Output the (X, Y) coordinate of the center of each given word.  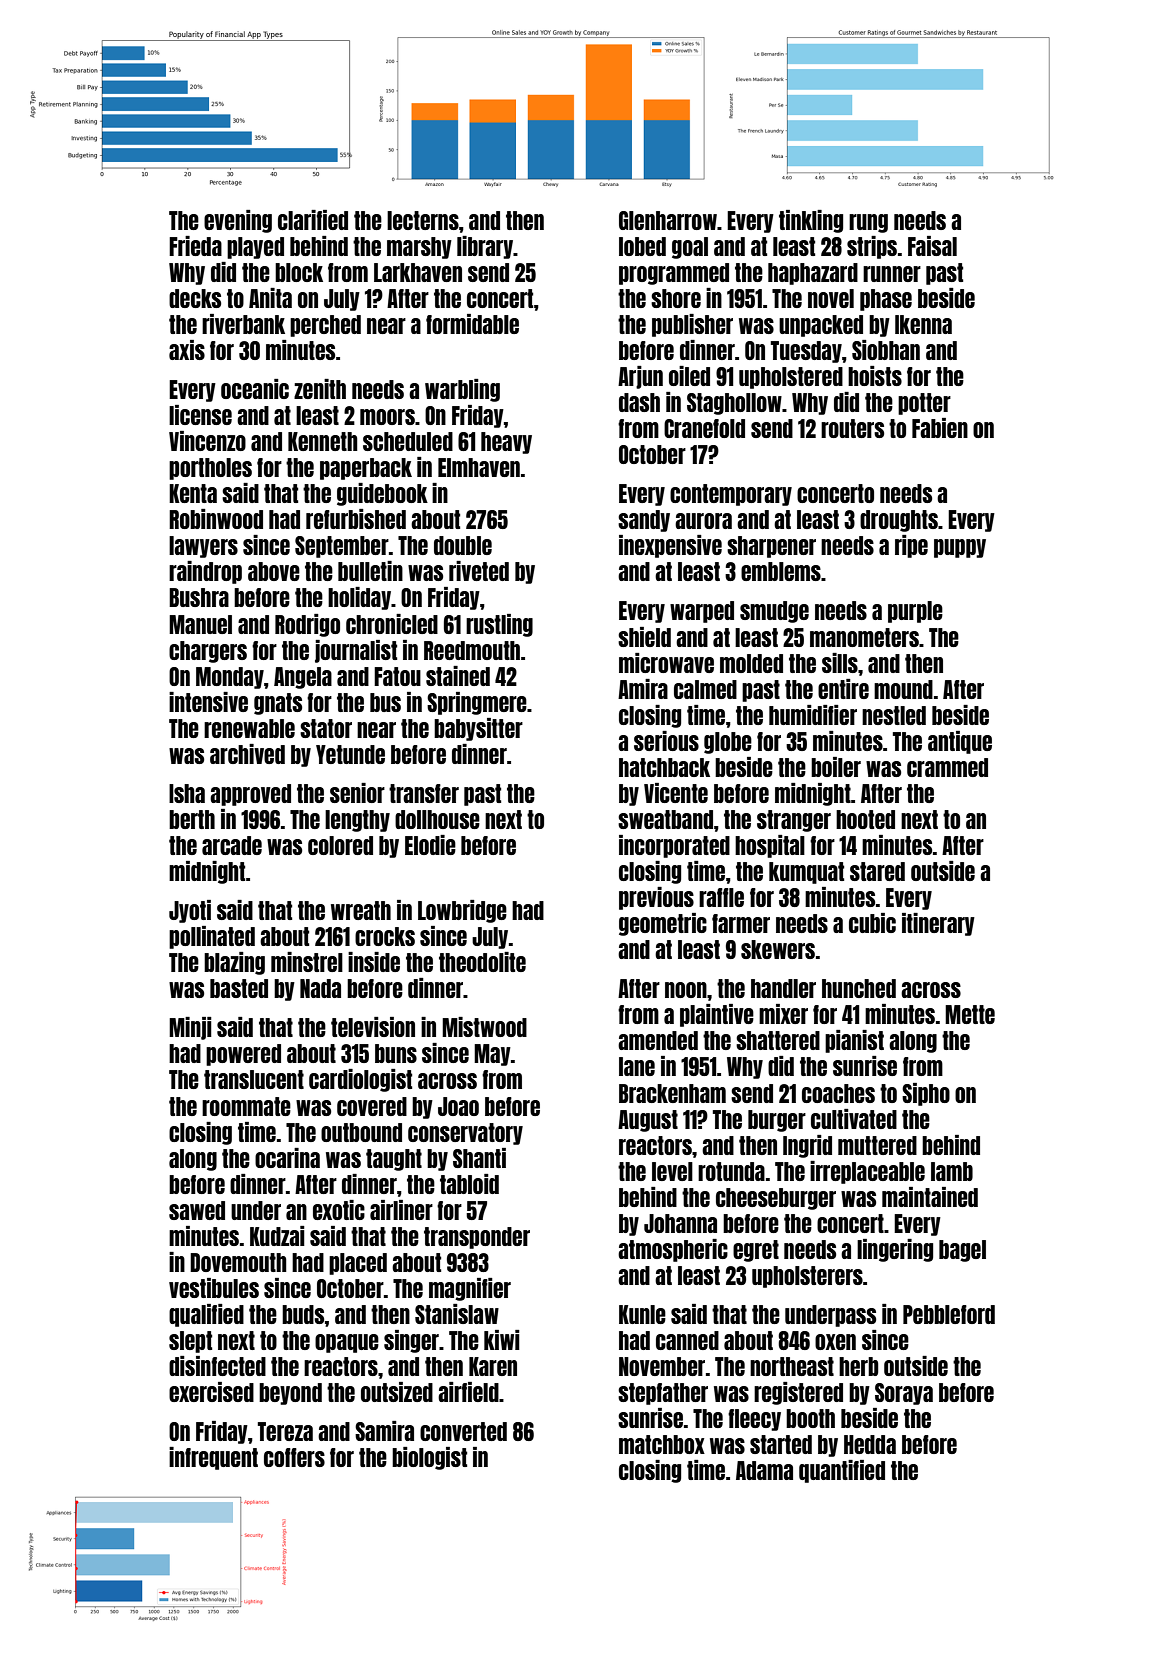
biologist (429, 1458)
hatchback (664, 767)
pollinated (212, 937)
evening (238, 221)
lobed (642, 246)
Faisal (932, 246)
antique (960, 742)
